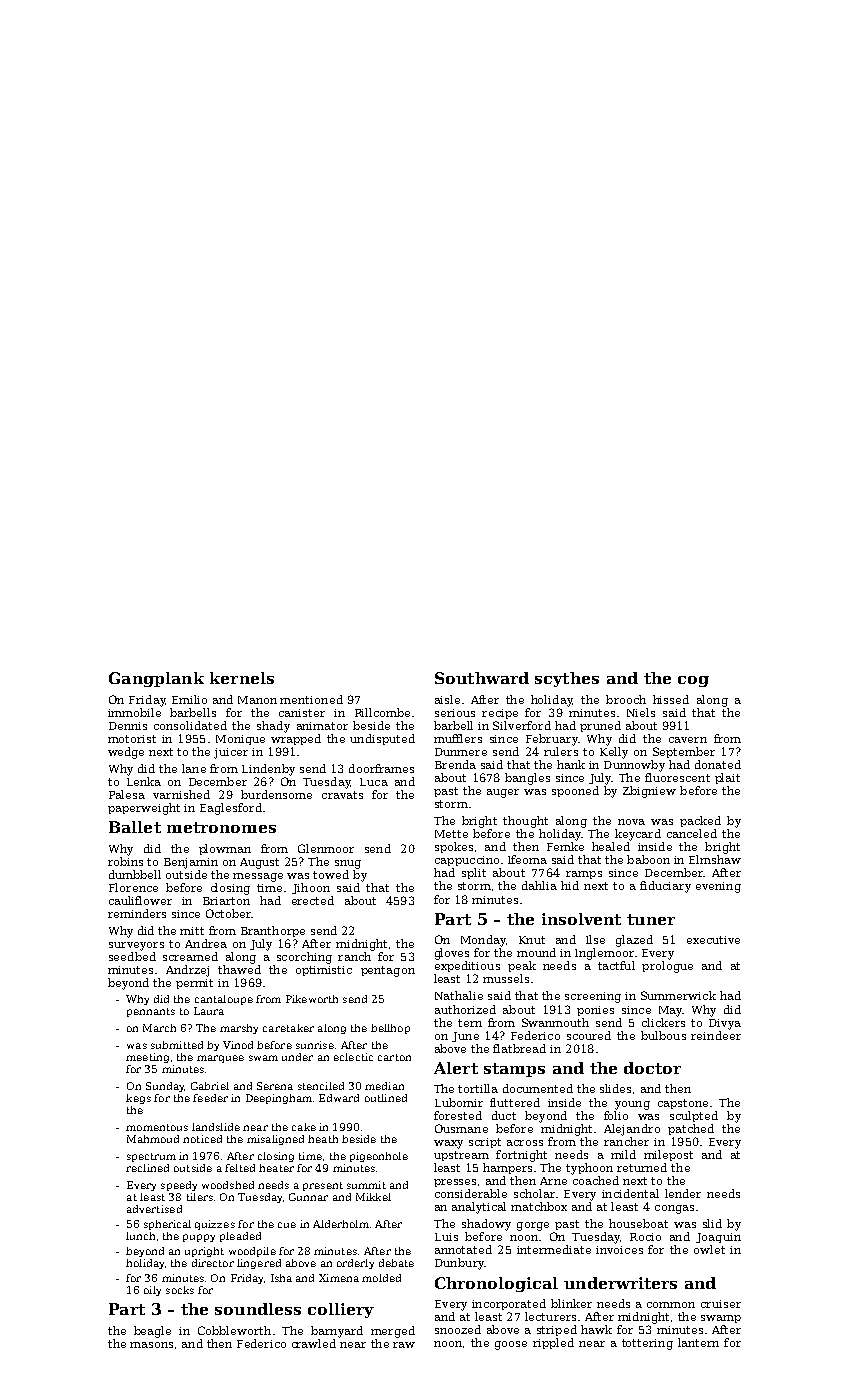 Image resolution: width=849 pixels, height=1400 pixels. I want to click on tactful, so click(616, 965).
